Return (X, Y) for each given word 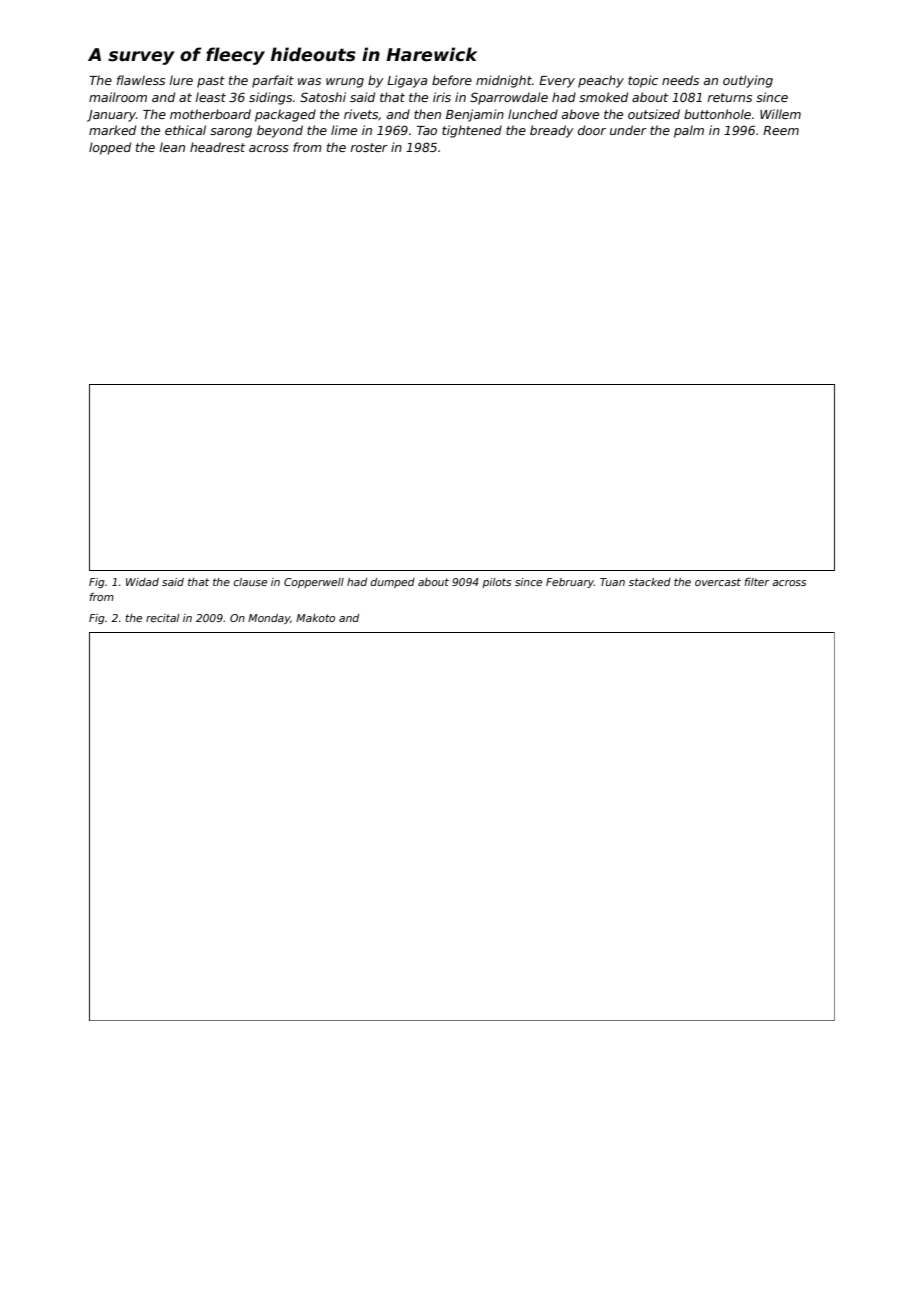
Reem (781, 130)
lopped (110, 148)
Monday (269, 619)
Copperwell (314, 583)
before (452, 80)
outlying (748, 81)
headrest (217, 147)
